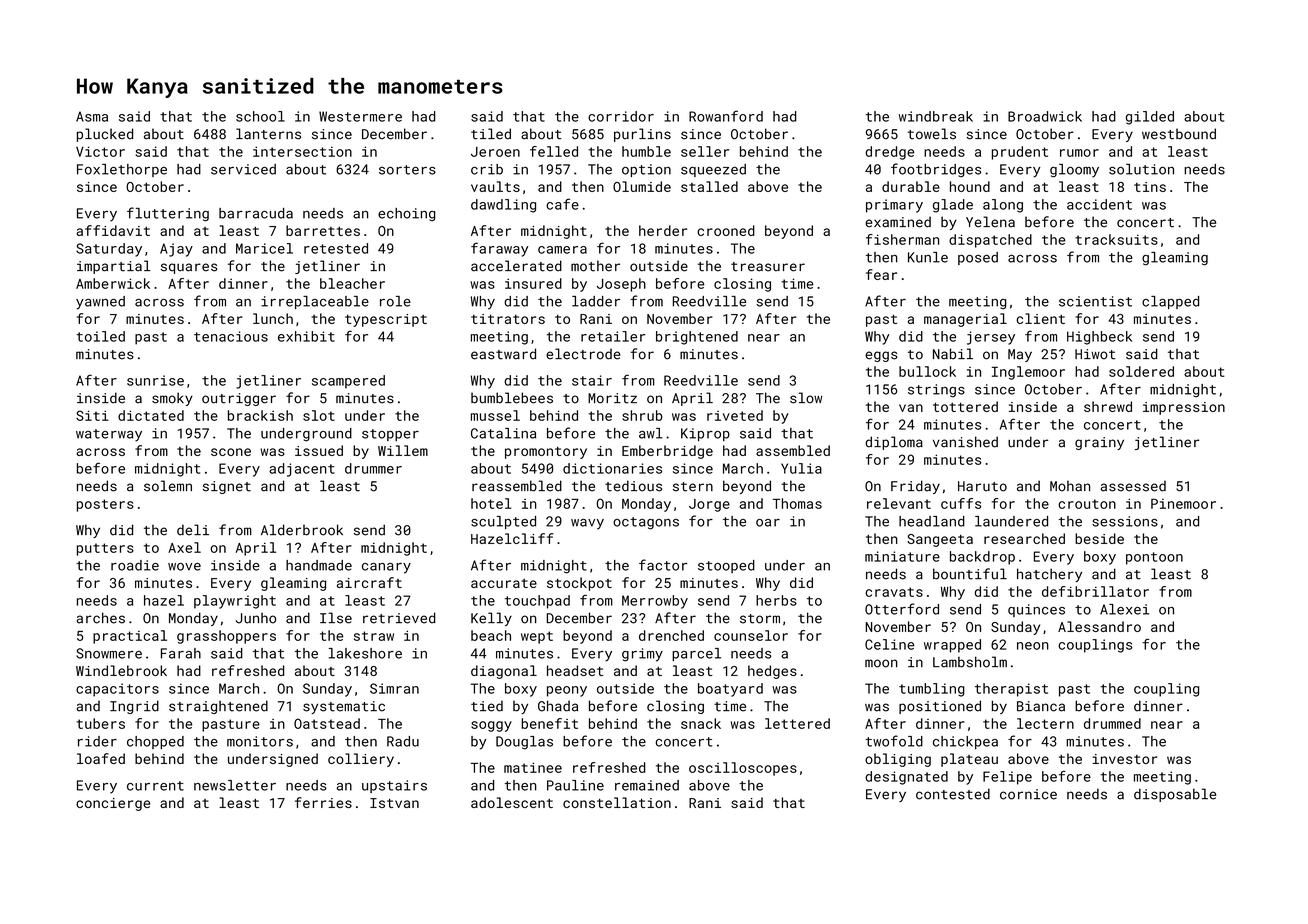 The width and height of the screenshot is (1308, 924). Describe the element at coordinates (100, 618) in the screenshot. I see `arches` at that location.
